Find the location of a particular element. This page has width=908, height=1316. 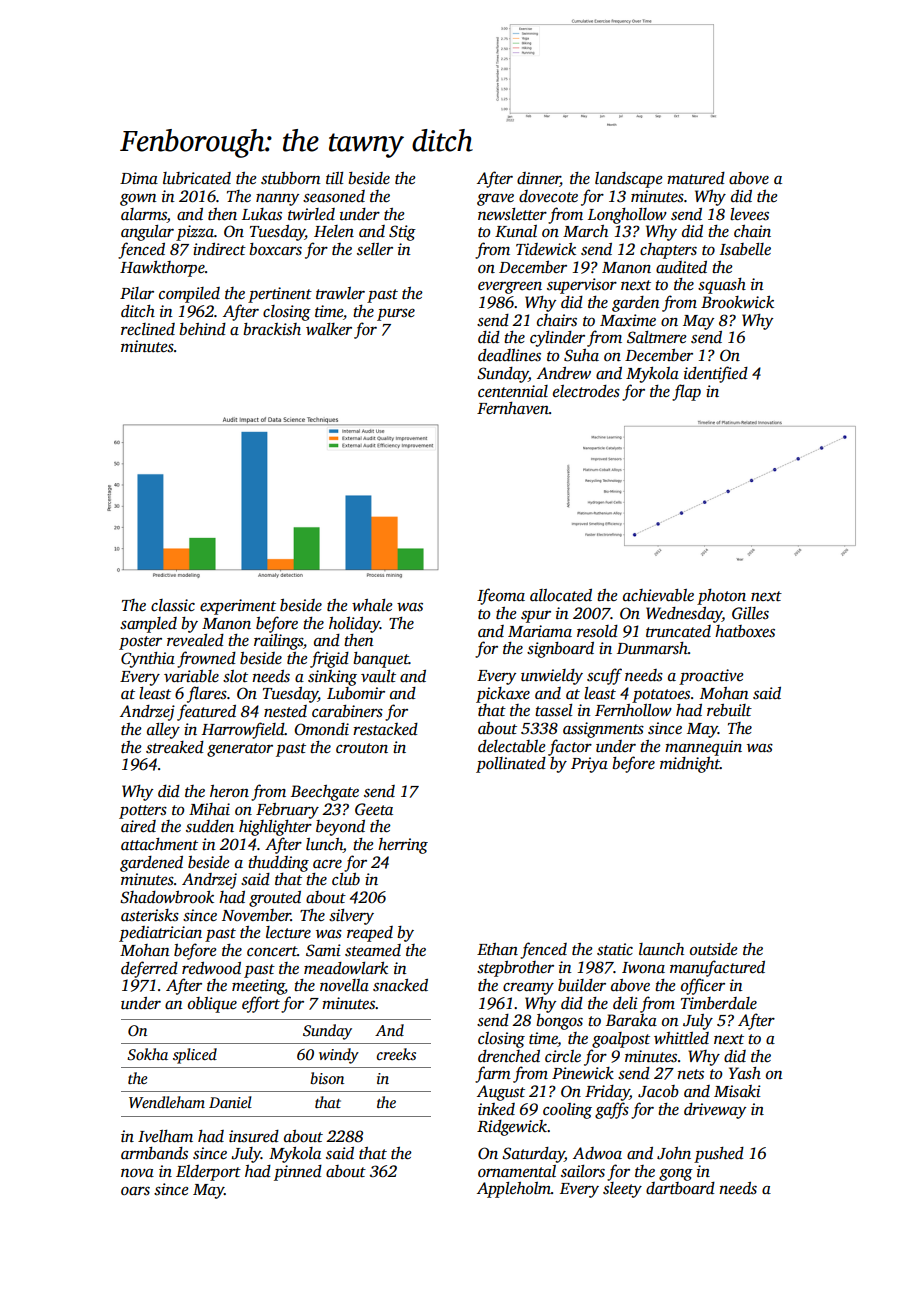

Daniel is located at coordinates (230, 1102).
